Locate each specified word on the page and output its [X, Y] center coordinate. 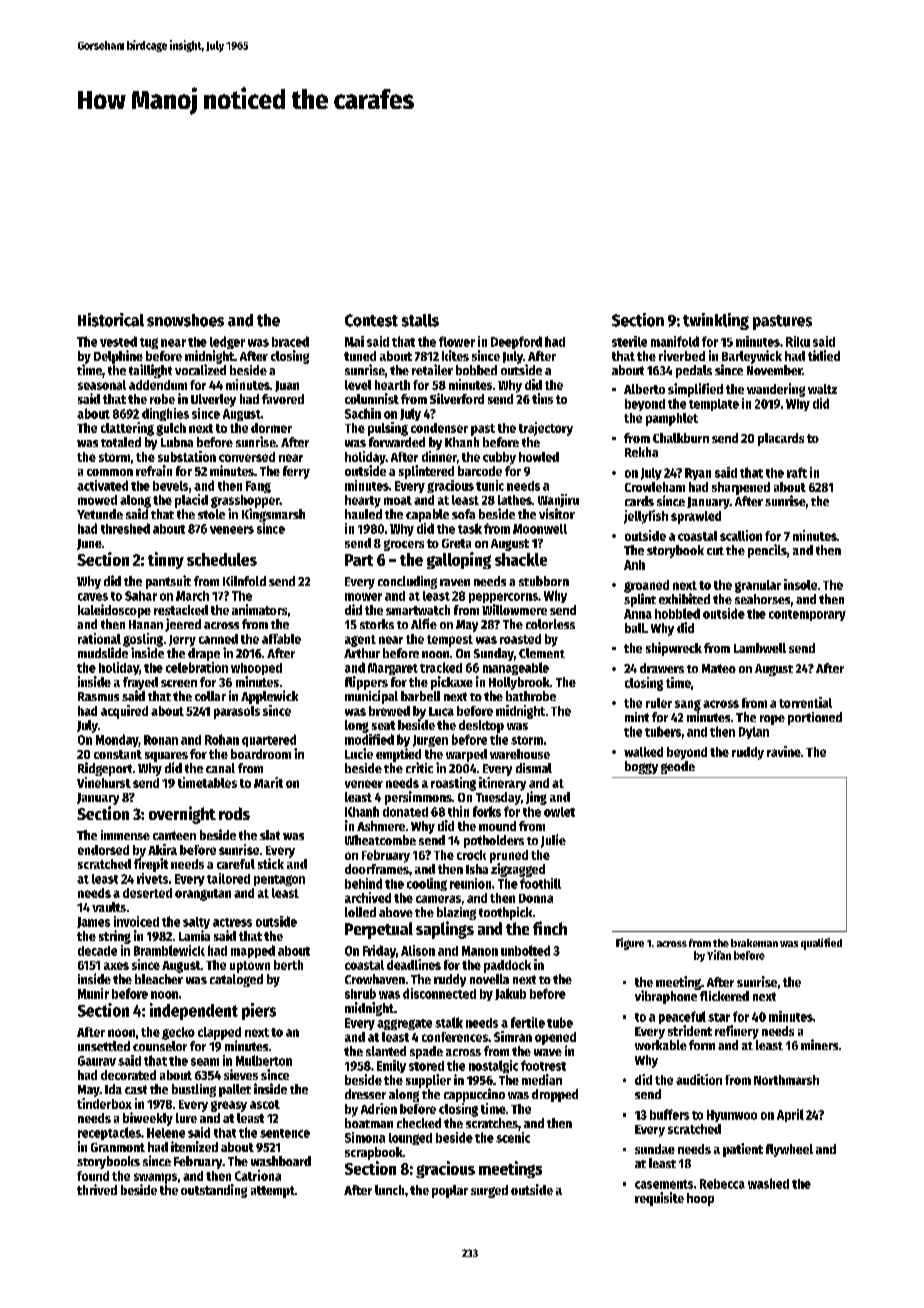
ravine [784, 751]
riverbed [682, 355]
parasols [237, 712]
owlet [559, 812]
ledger [227, 342]
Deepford [516, 342]
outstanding [214, 1191]
